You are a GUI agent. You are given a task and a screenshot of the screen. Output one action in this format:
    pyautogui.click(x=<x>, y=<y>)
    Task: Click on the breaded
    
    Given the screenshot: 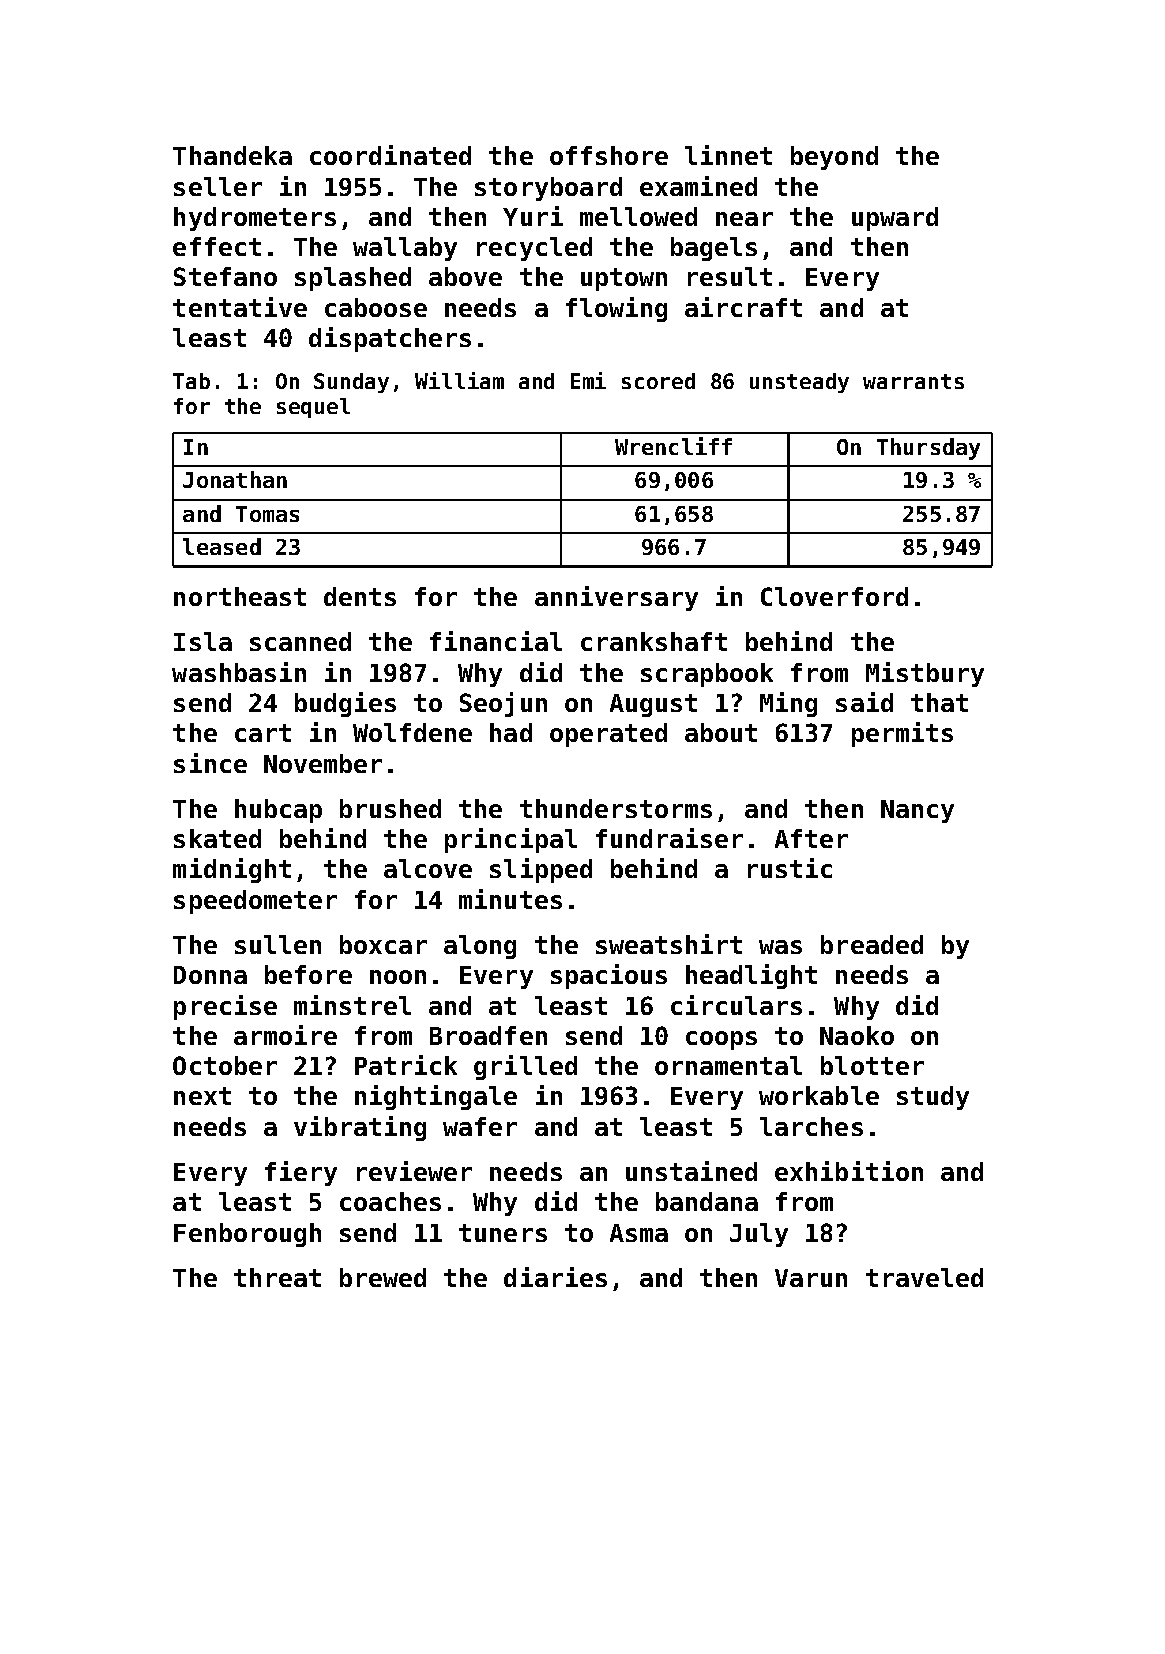 What is the action you would take?
    pyautogui.click(x=872, y=944)
